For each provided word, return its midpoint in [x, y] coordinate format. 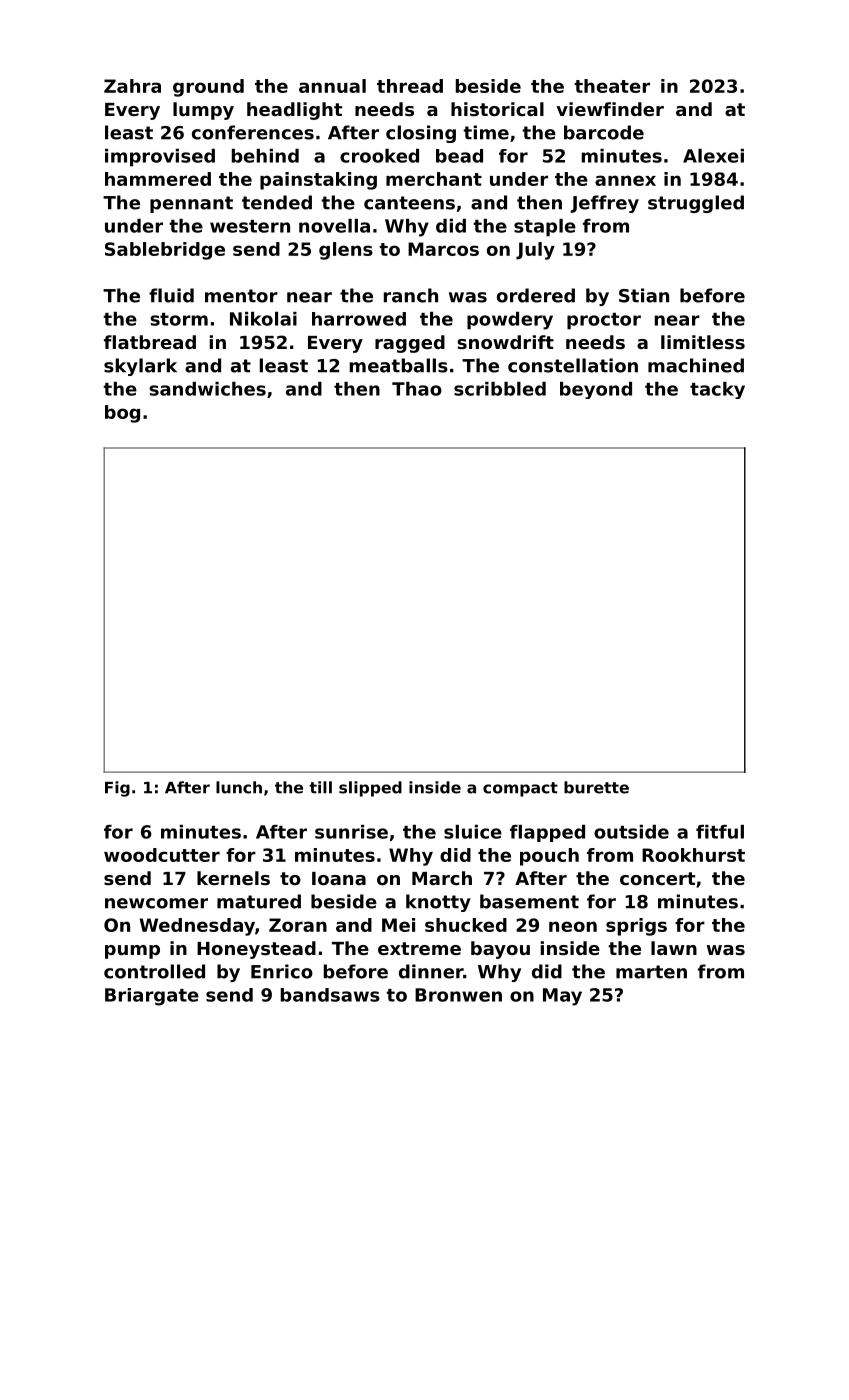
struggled [696, 204]
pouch [549, 857]
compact [520, 789]
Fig [117, 789]
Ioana [339, 878]
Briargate [152, 997]
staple [545, 228]
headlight [294, 111]
